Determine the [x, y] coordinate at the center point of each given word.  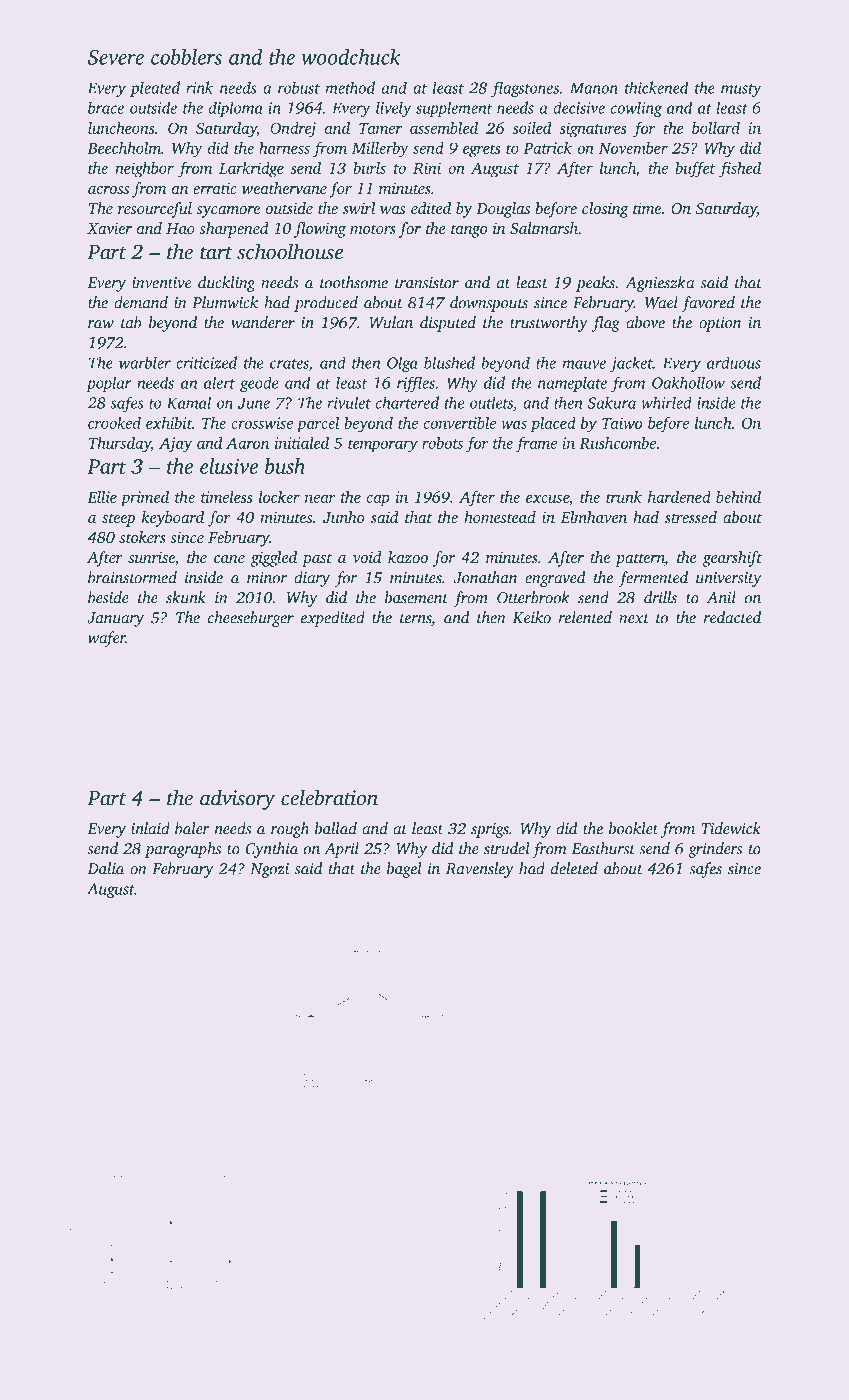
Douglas [503, 210]
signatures [593, 130]
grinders [715, 850]
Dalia [106, 868]
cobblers [186, 57]
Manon [594, 88]
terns [416, 620]
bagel [404, 870]
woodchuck [351, 57]
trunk [624, 497]
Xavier [109, 228]
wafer [107, 639]
